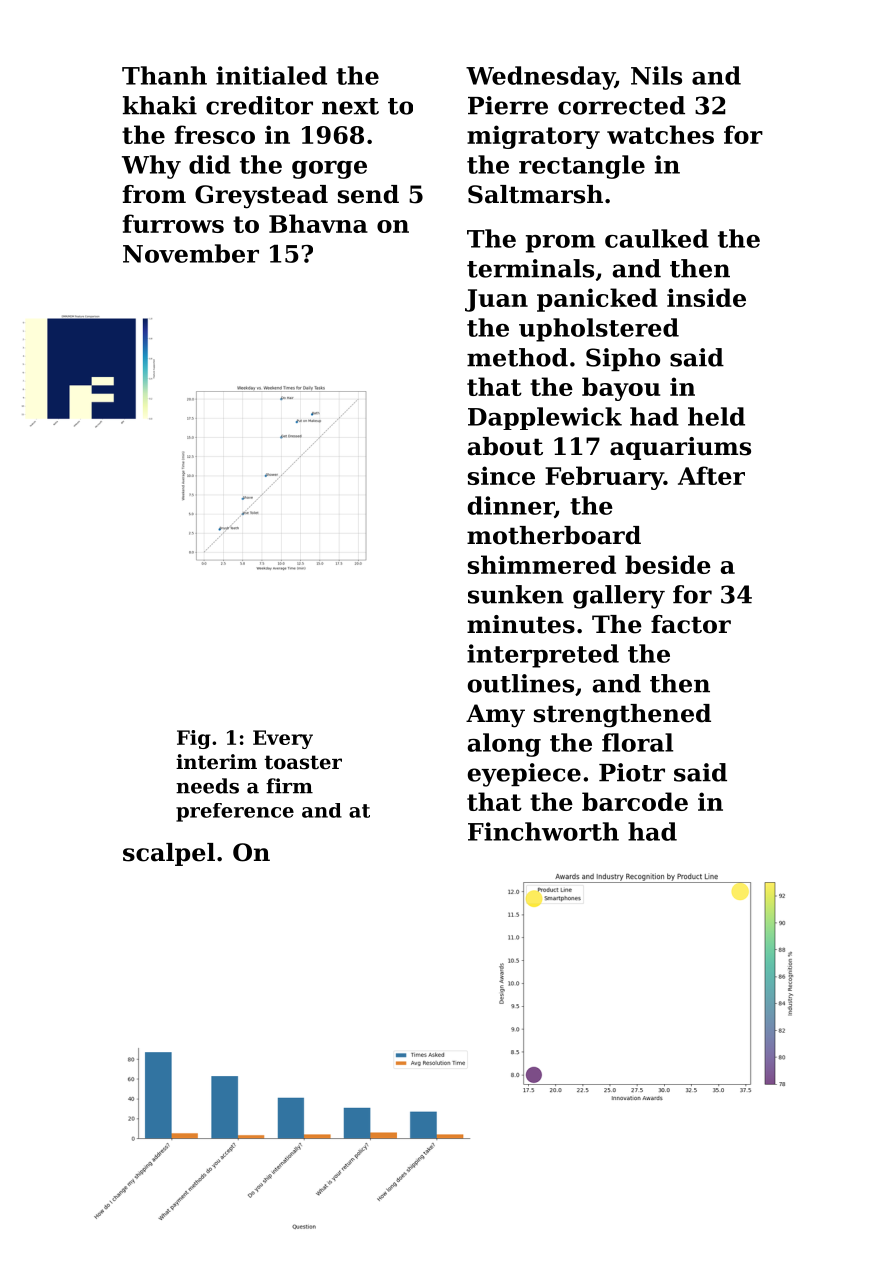  What do you see at coordinates (508, 105) in the document?
I see `Pierre` at bounding box center [508, 105].
